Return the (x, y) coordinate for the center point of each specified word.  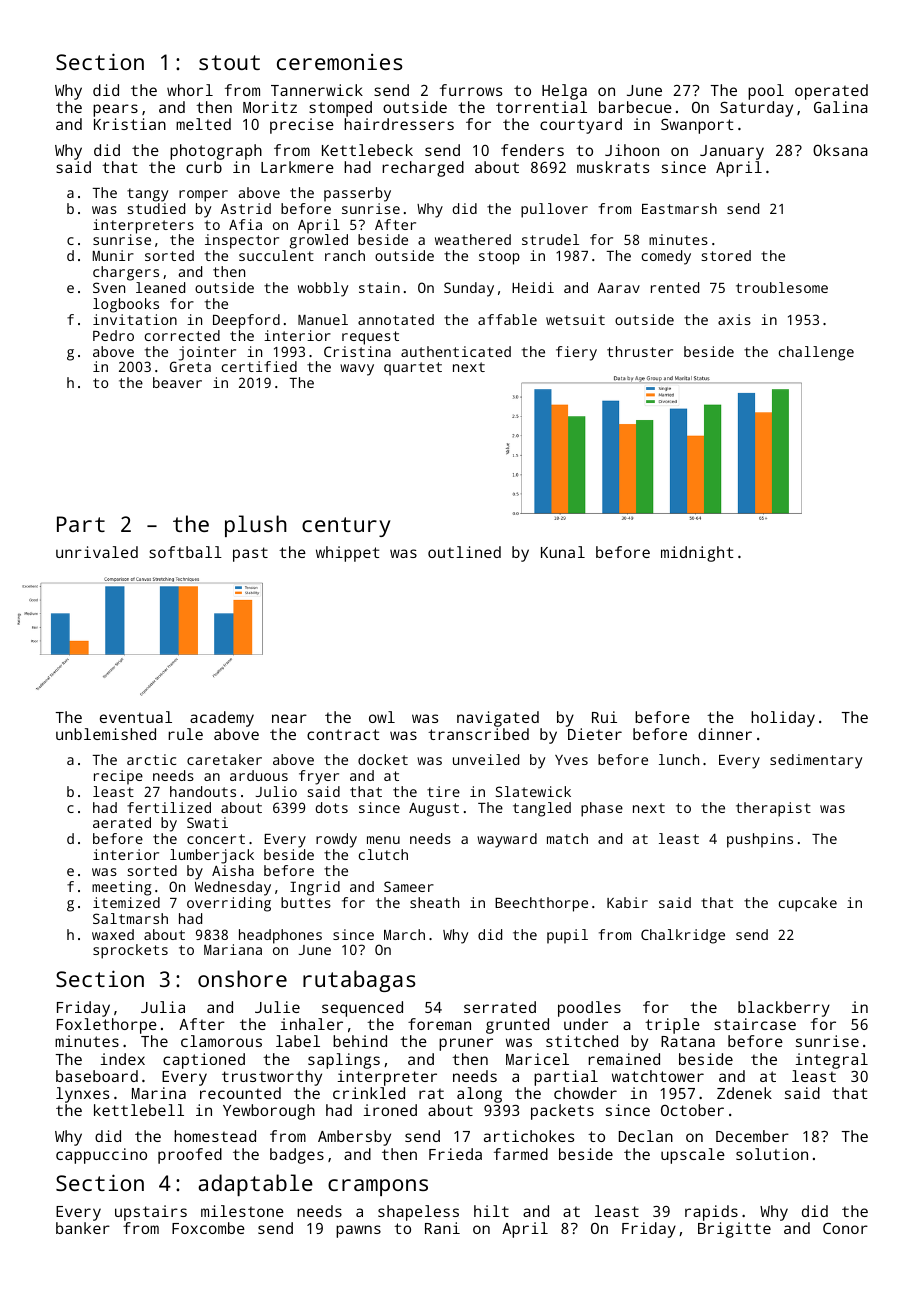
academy (222, 719)
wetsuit (575, 319)
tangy (147, 195)
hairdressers (399, 124)
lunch (679, 759)
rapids (711, 1213)
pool (766, 92)
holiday (783, 719)
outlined (464, 552)
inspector (242, 241)
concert (216, 839)
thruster (640, 351)
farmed (521, 1154)
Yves (571, 760)
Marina (159, 1093)
